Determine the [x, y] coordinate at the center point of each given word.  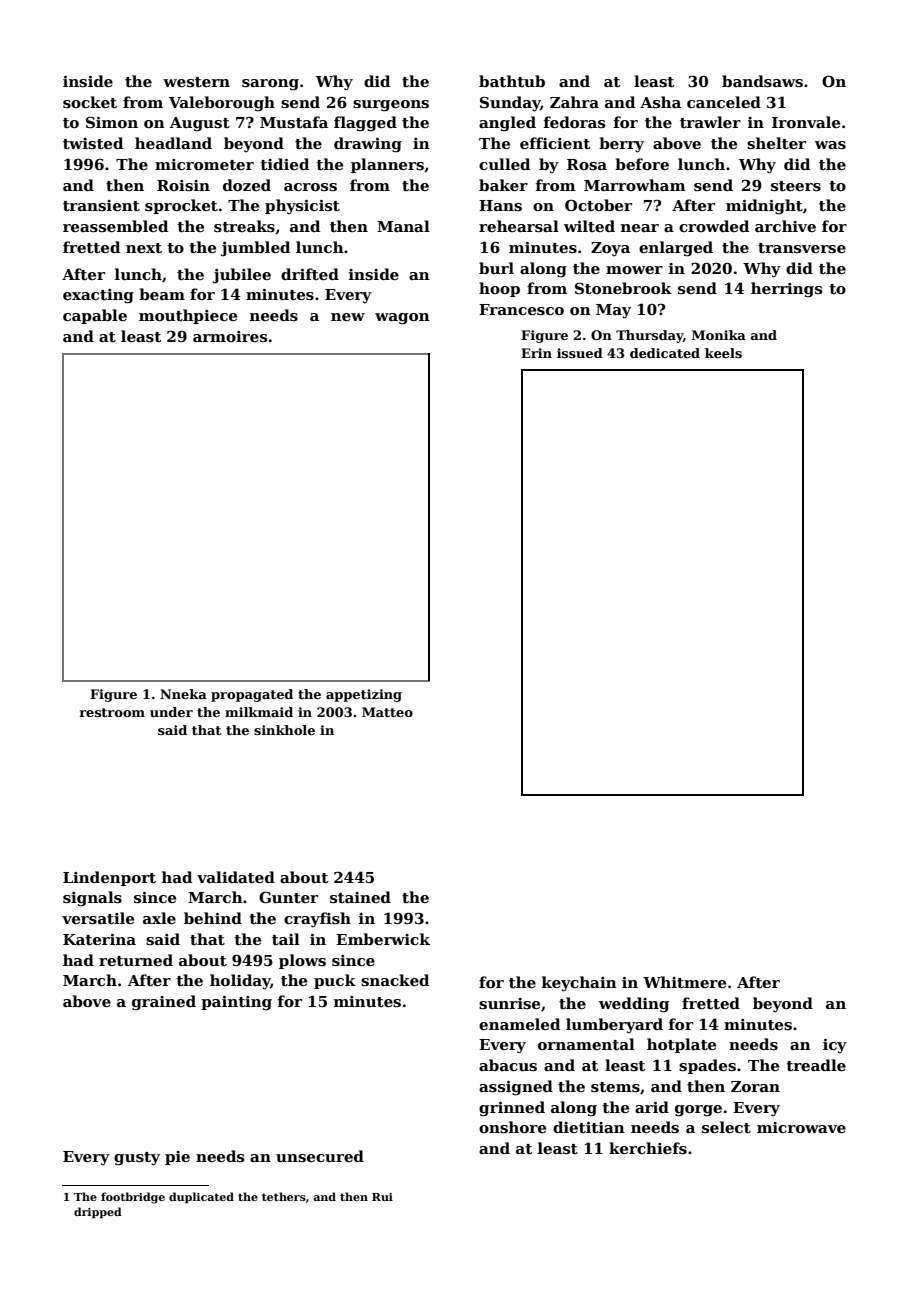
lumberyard [614, 1026]
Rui [382, 1197]
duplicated [201, 1198]
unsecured [320, 1156]
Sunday [510, 104]
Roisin [183, 185]
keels [723, 353]
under [171, 712]
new [348, 317]
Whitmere [684, 982]
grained [164, 1003]
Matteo [387, 712]
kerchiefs [648, 1148]
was [830, 145]
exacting [98, 296]
